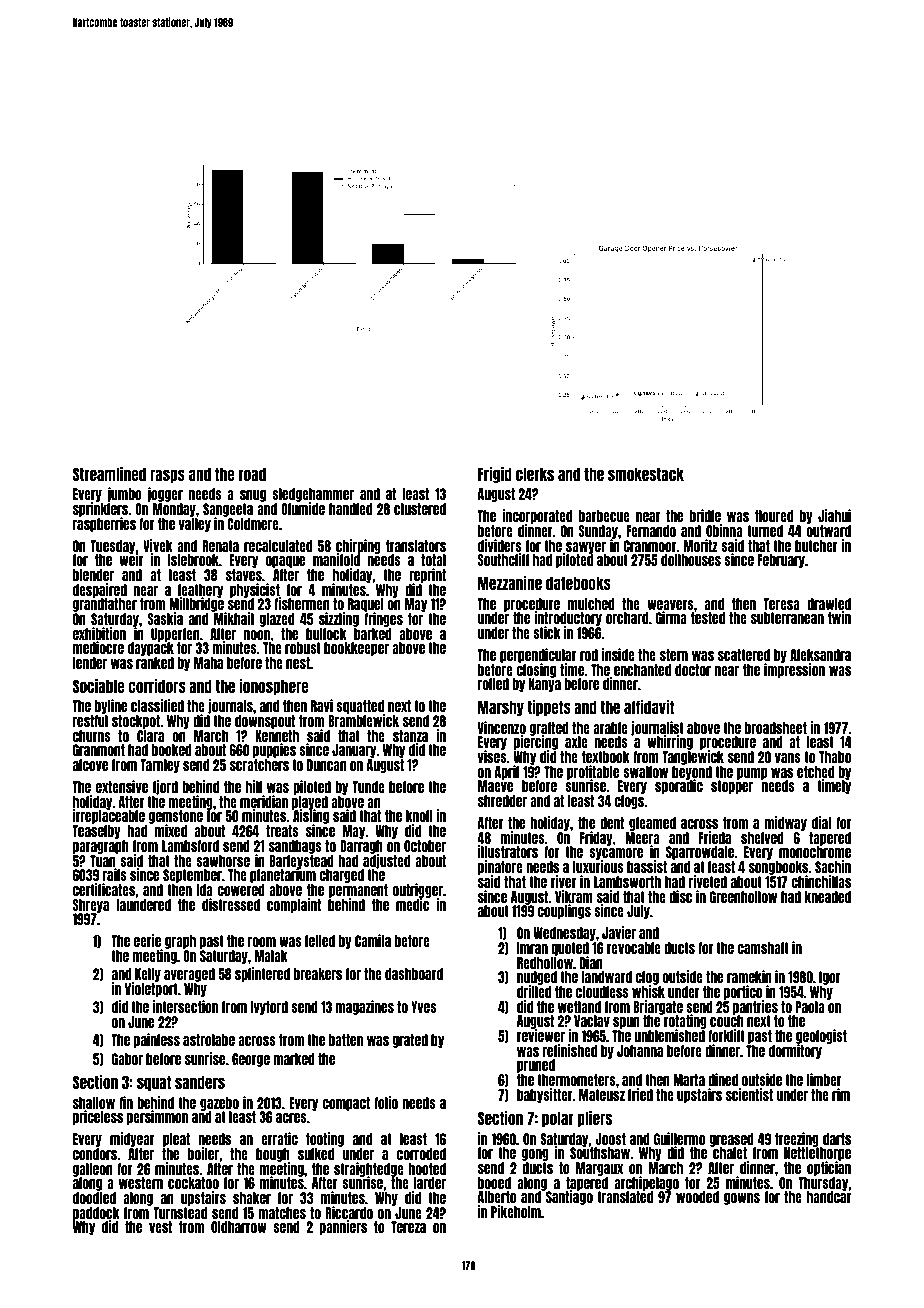 The height and width of the screenshot is (1308, 924). I want to click on smokestack, so click(646, 474).
